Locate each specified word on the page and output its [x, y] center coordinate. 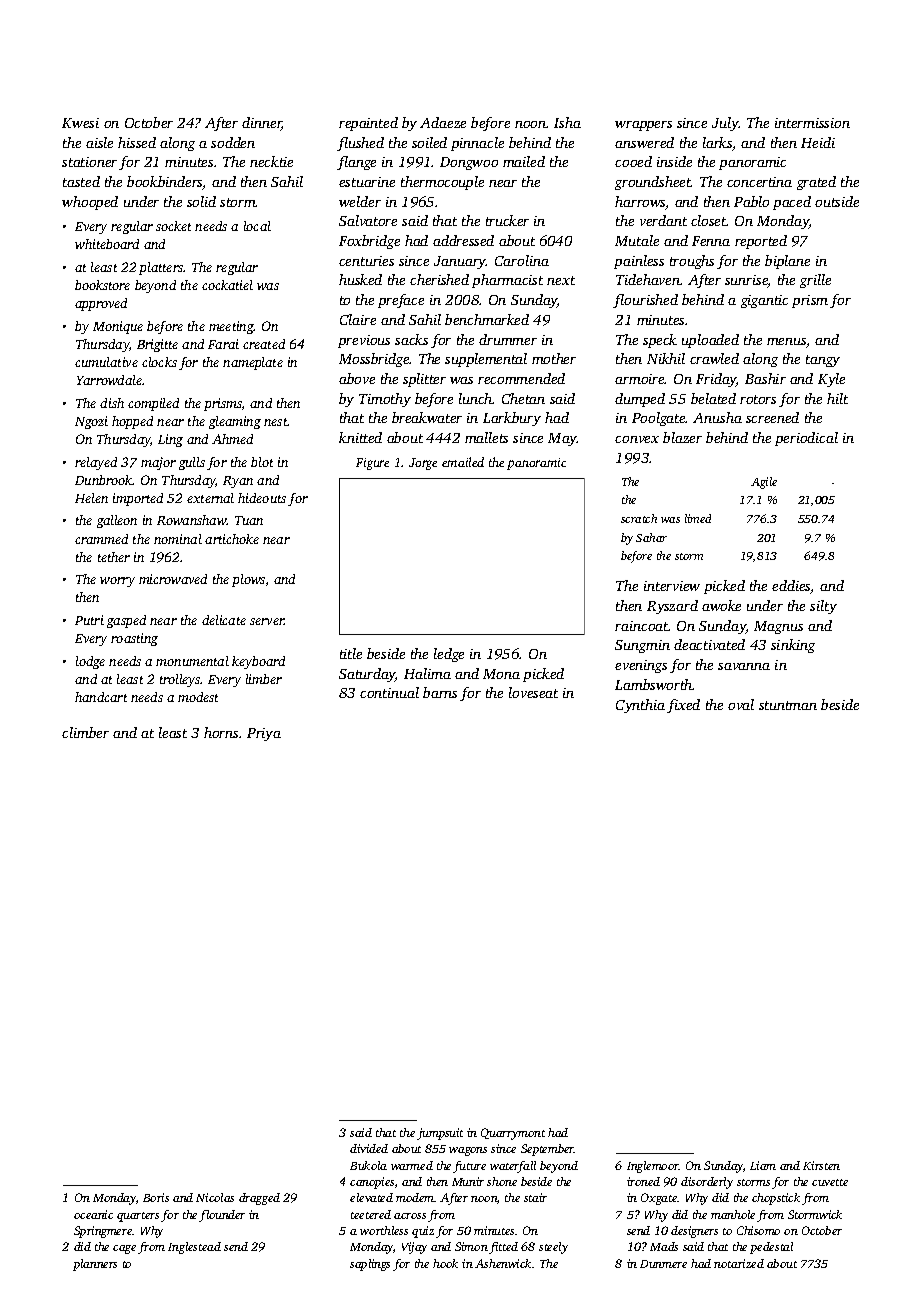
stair [535, 1197]
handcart [101, 697]
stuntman [788, 705]
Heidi [818, 142]
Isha [567, 122]
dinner [262, 124]
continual [389, 692]
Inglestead [194, 1248]
